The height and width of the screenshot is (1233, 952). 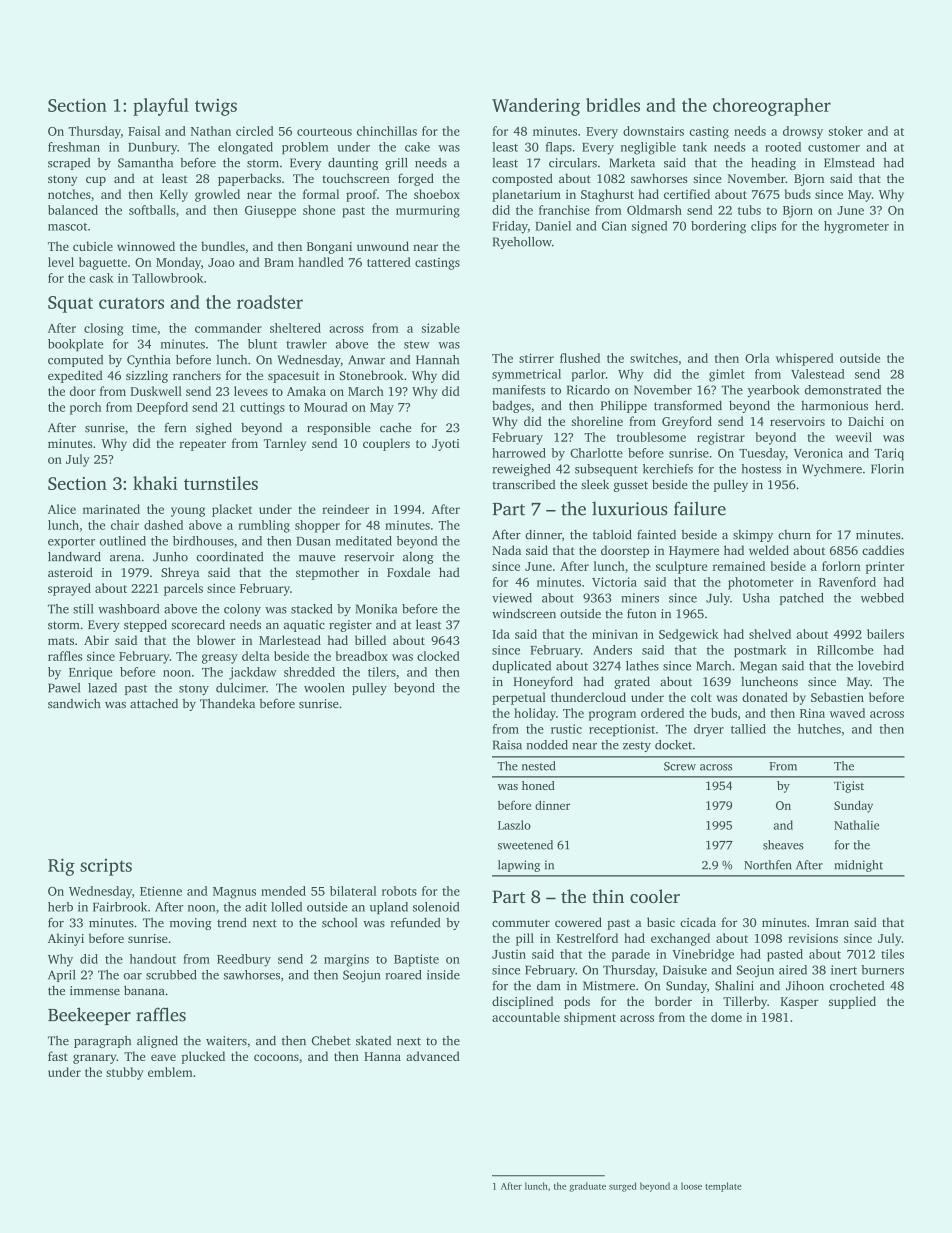 I want to click on woolen, so click(x=324, y=688).
